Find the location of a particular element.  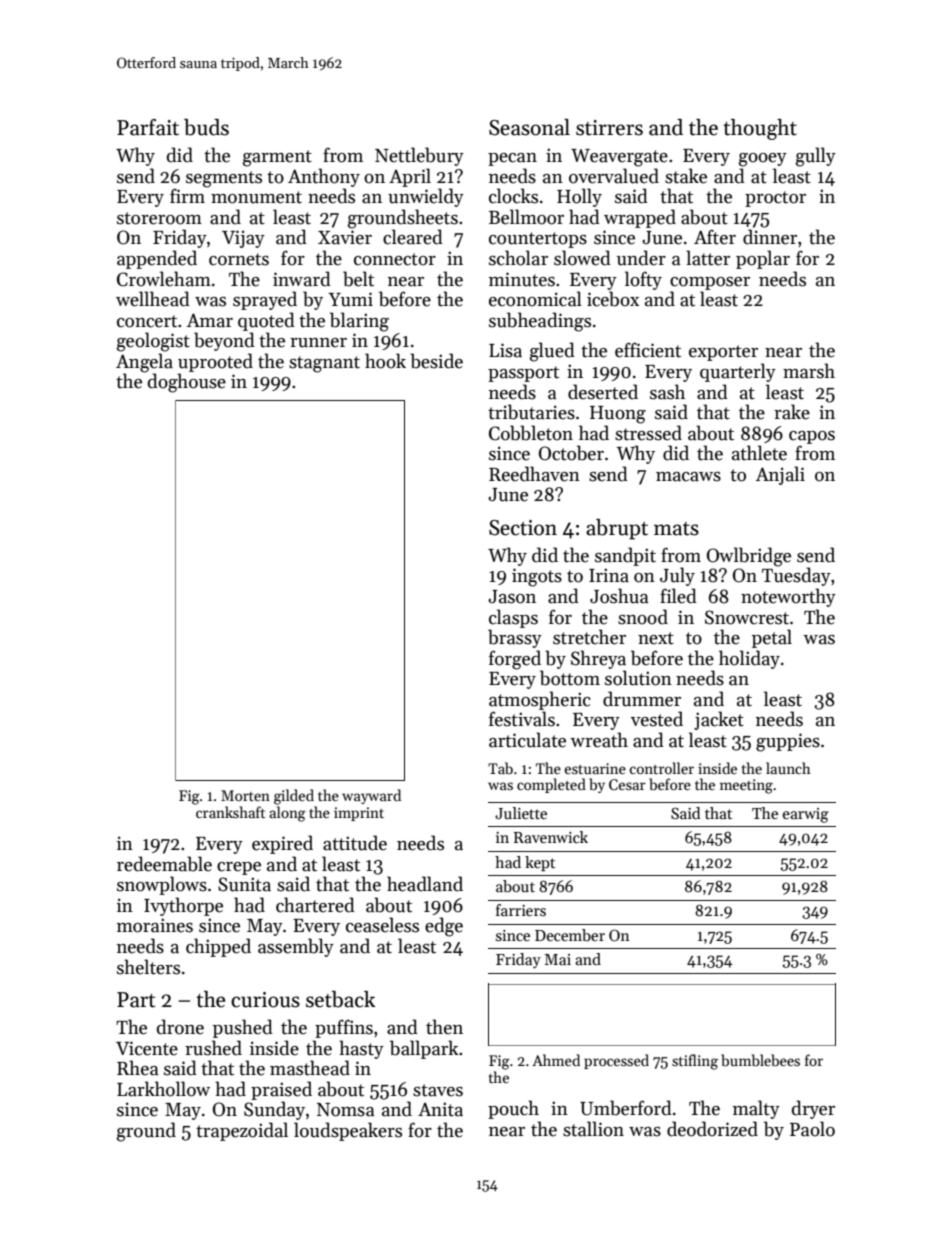

Larkhollow is located at coordinates (163, 1089).
